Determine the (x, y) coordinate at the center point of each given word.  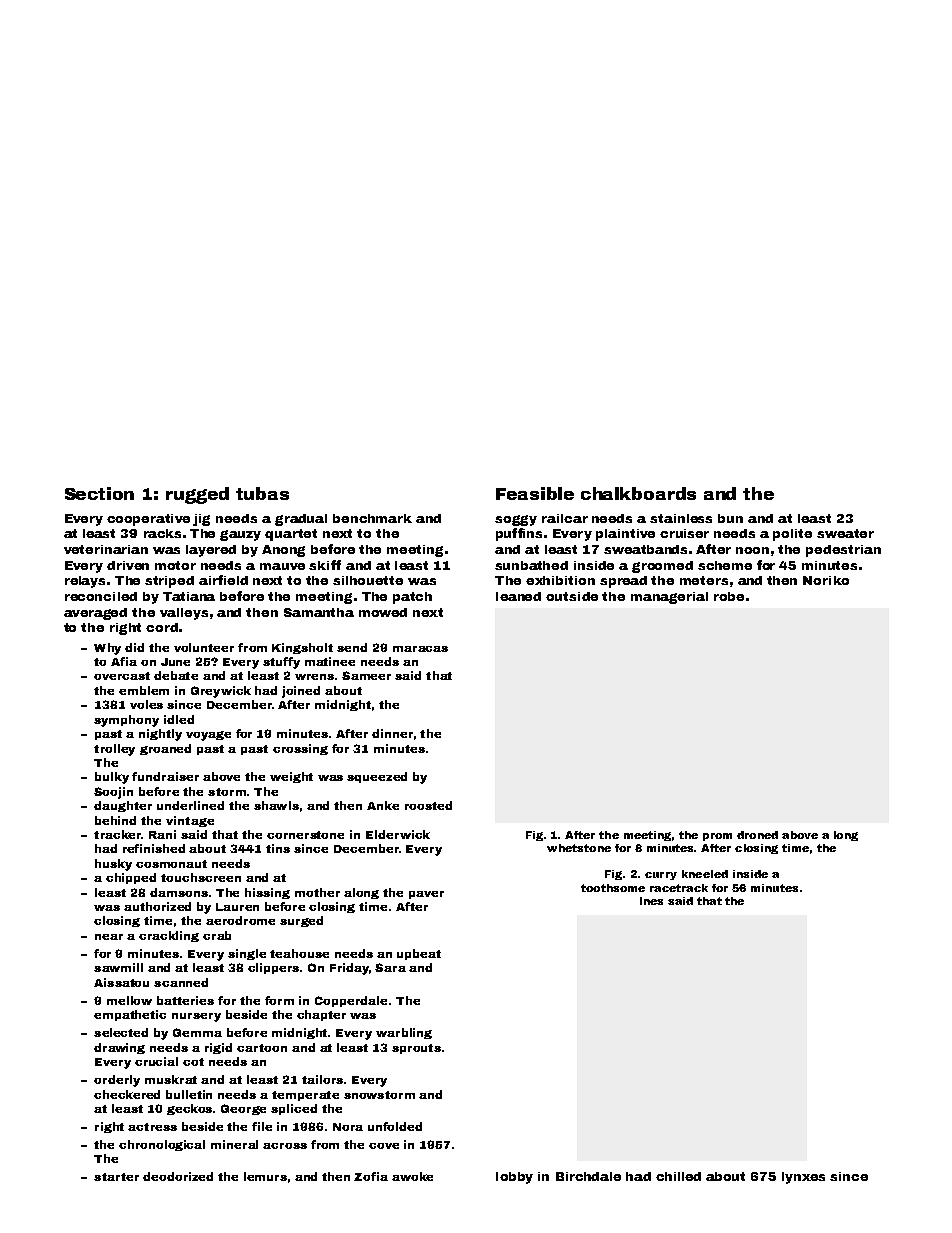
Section (99, 493)
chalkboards (638, 493)
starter (116, 1177)
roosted (428, 805)
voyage (208, 736)
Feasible (535, 493)
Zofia (371, 1176)
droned (757, 835)
